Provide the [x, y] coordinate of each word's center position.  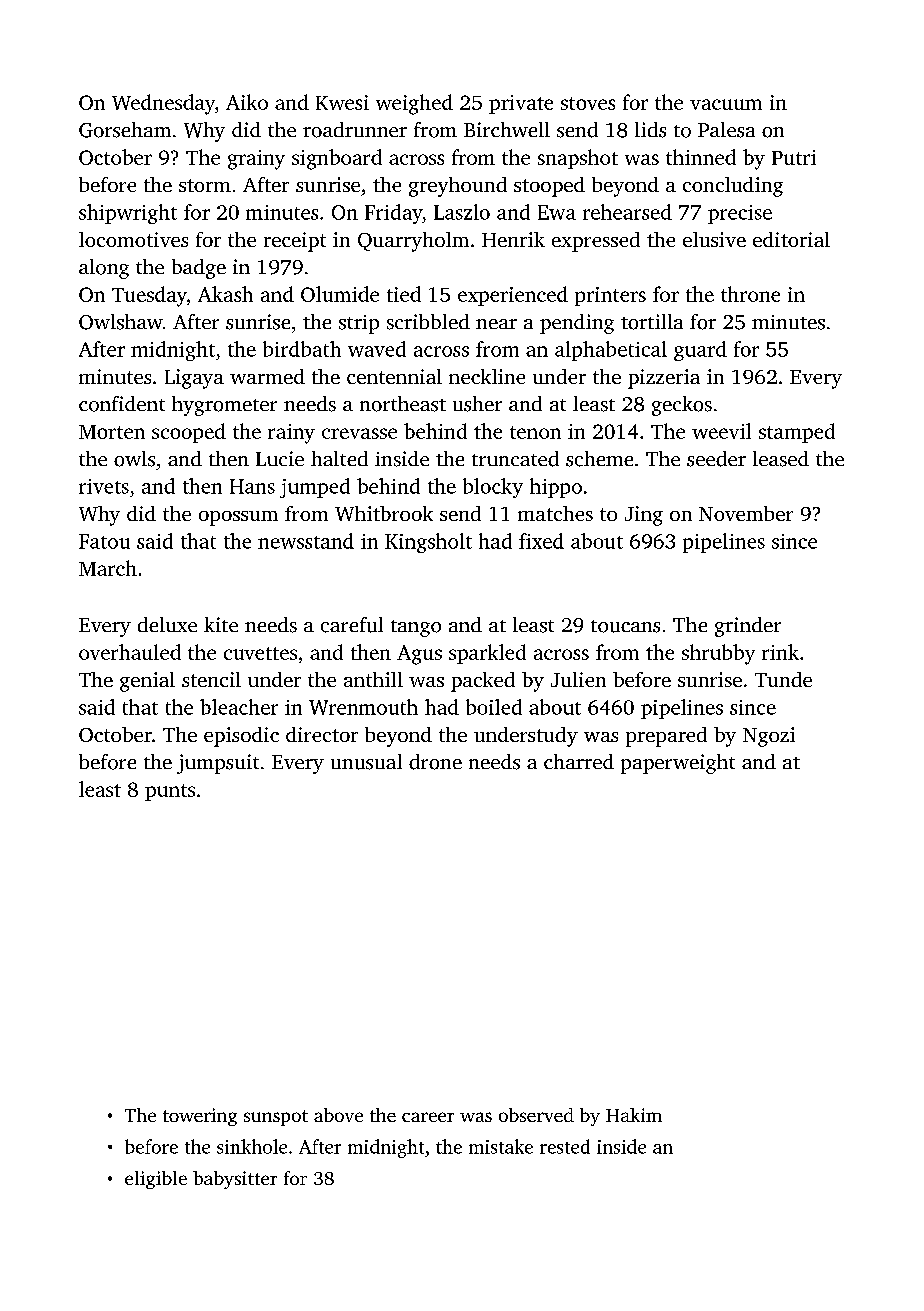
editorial [791, 239]
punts [170, 792]
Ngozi [769, 737]
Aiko [247, 102]
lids [650, 130]
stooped [549, 187]
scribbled [428, 322]
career [428, 1117]
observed [536, 1115]
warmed [267, 376]
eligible [156, 1180]
